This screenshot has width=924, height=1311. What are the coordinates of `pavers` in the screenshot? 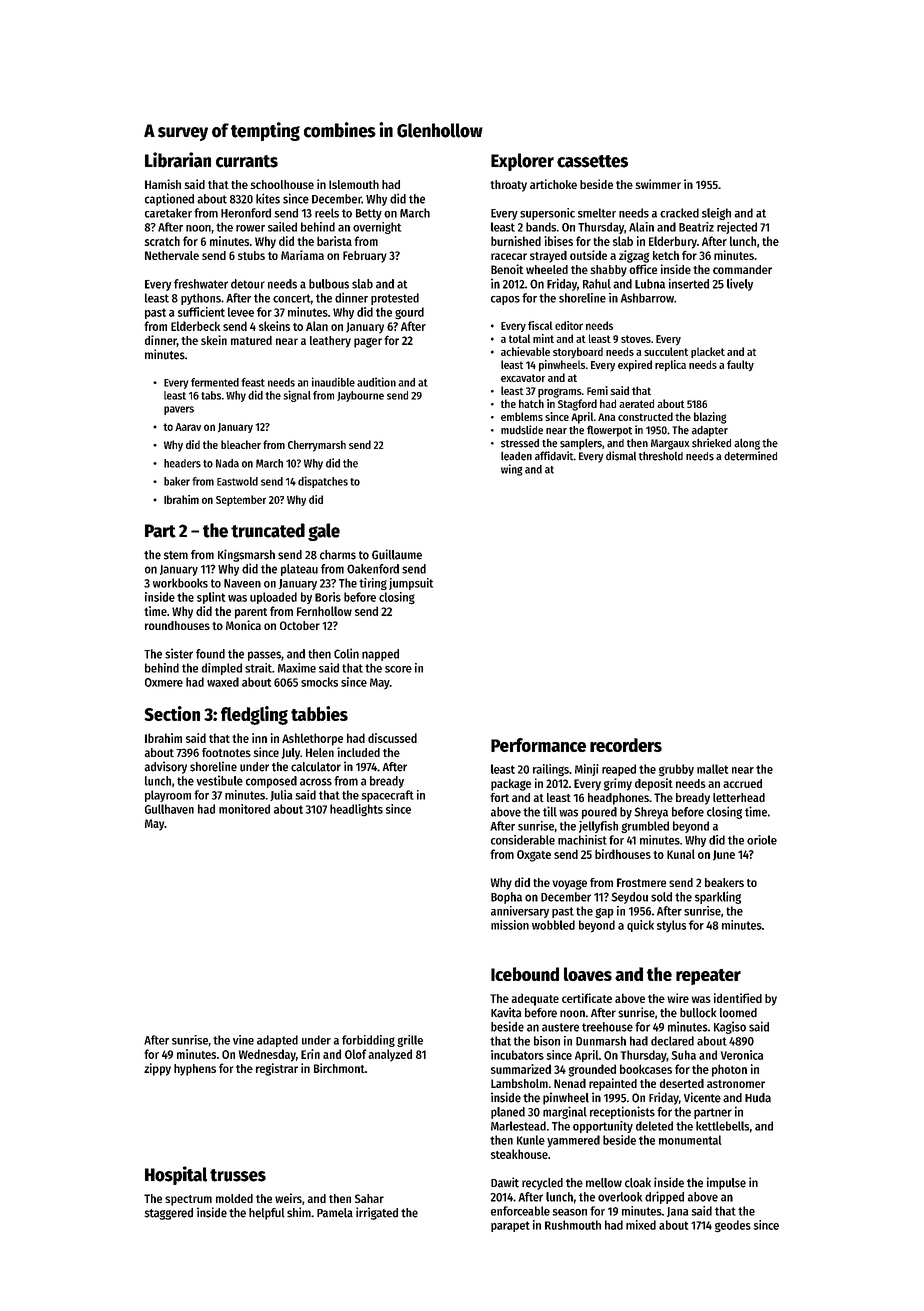 It's located at (179, 410).
